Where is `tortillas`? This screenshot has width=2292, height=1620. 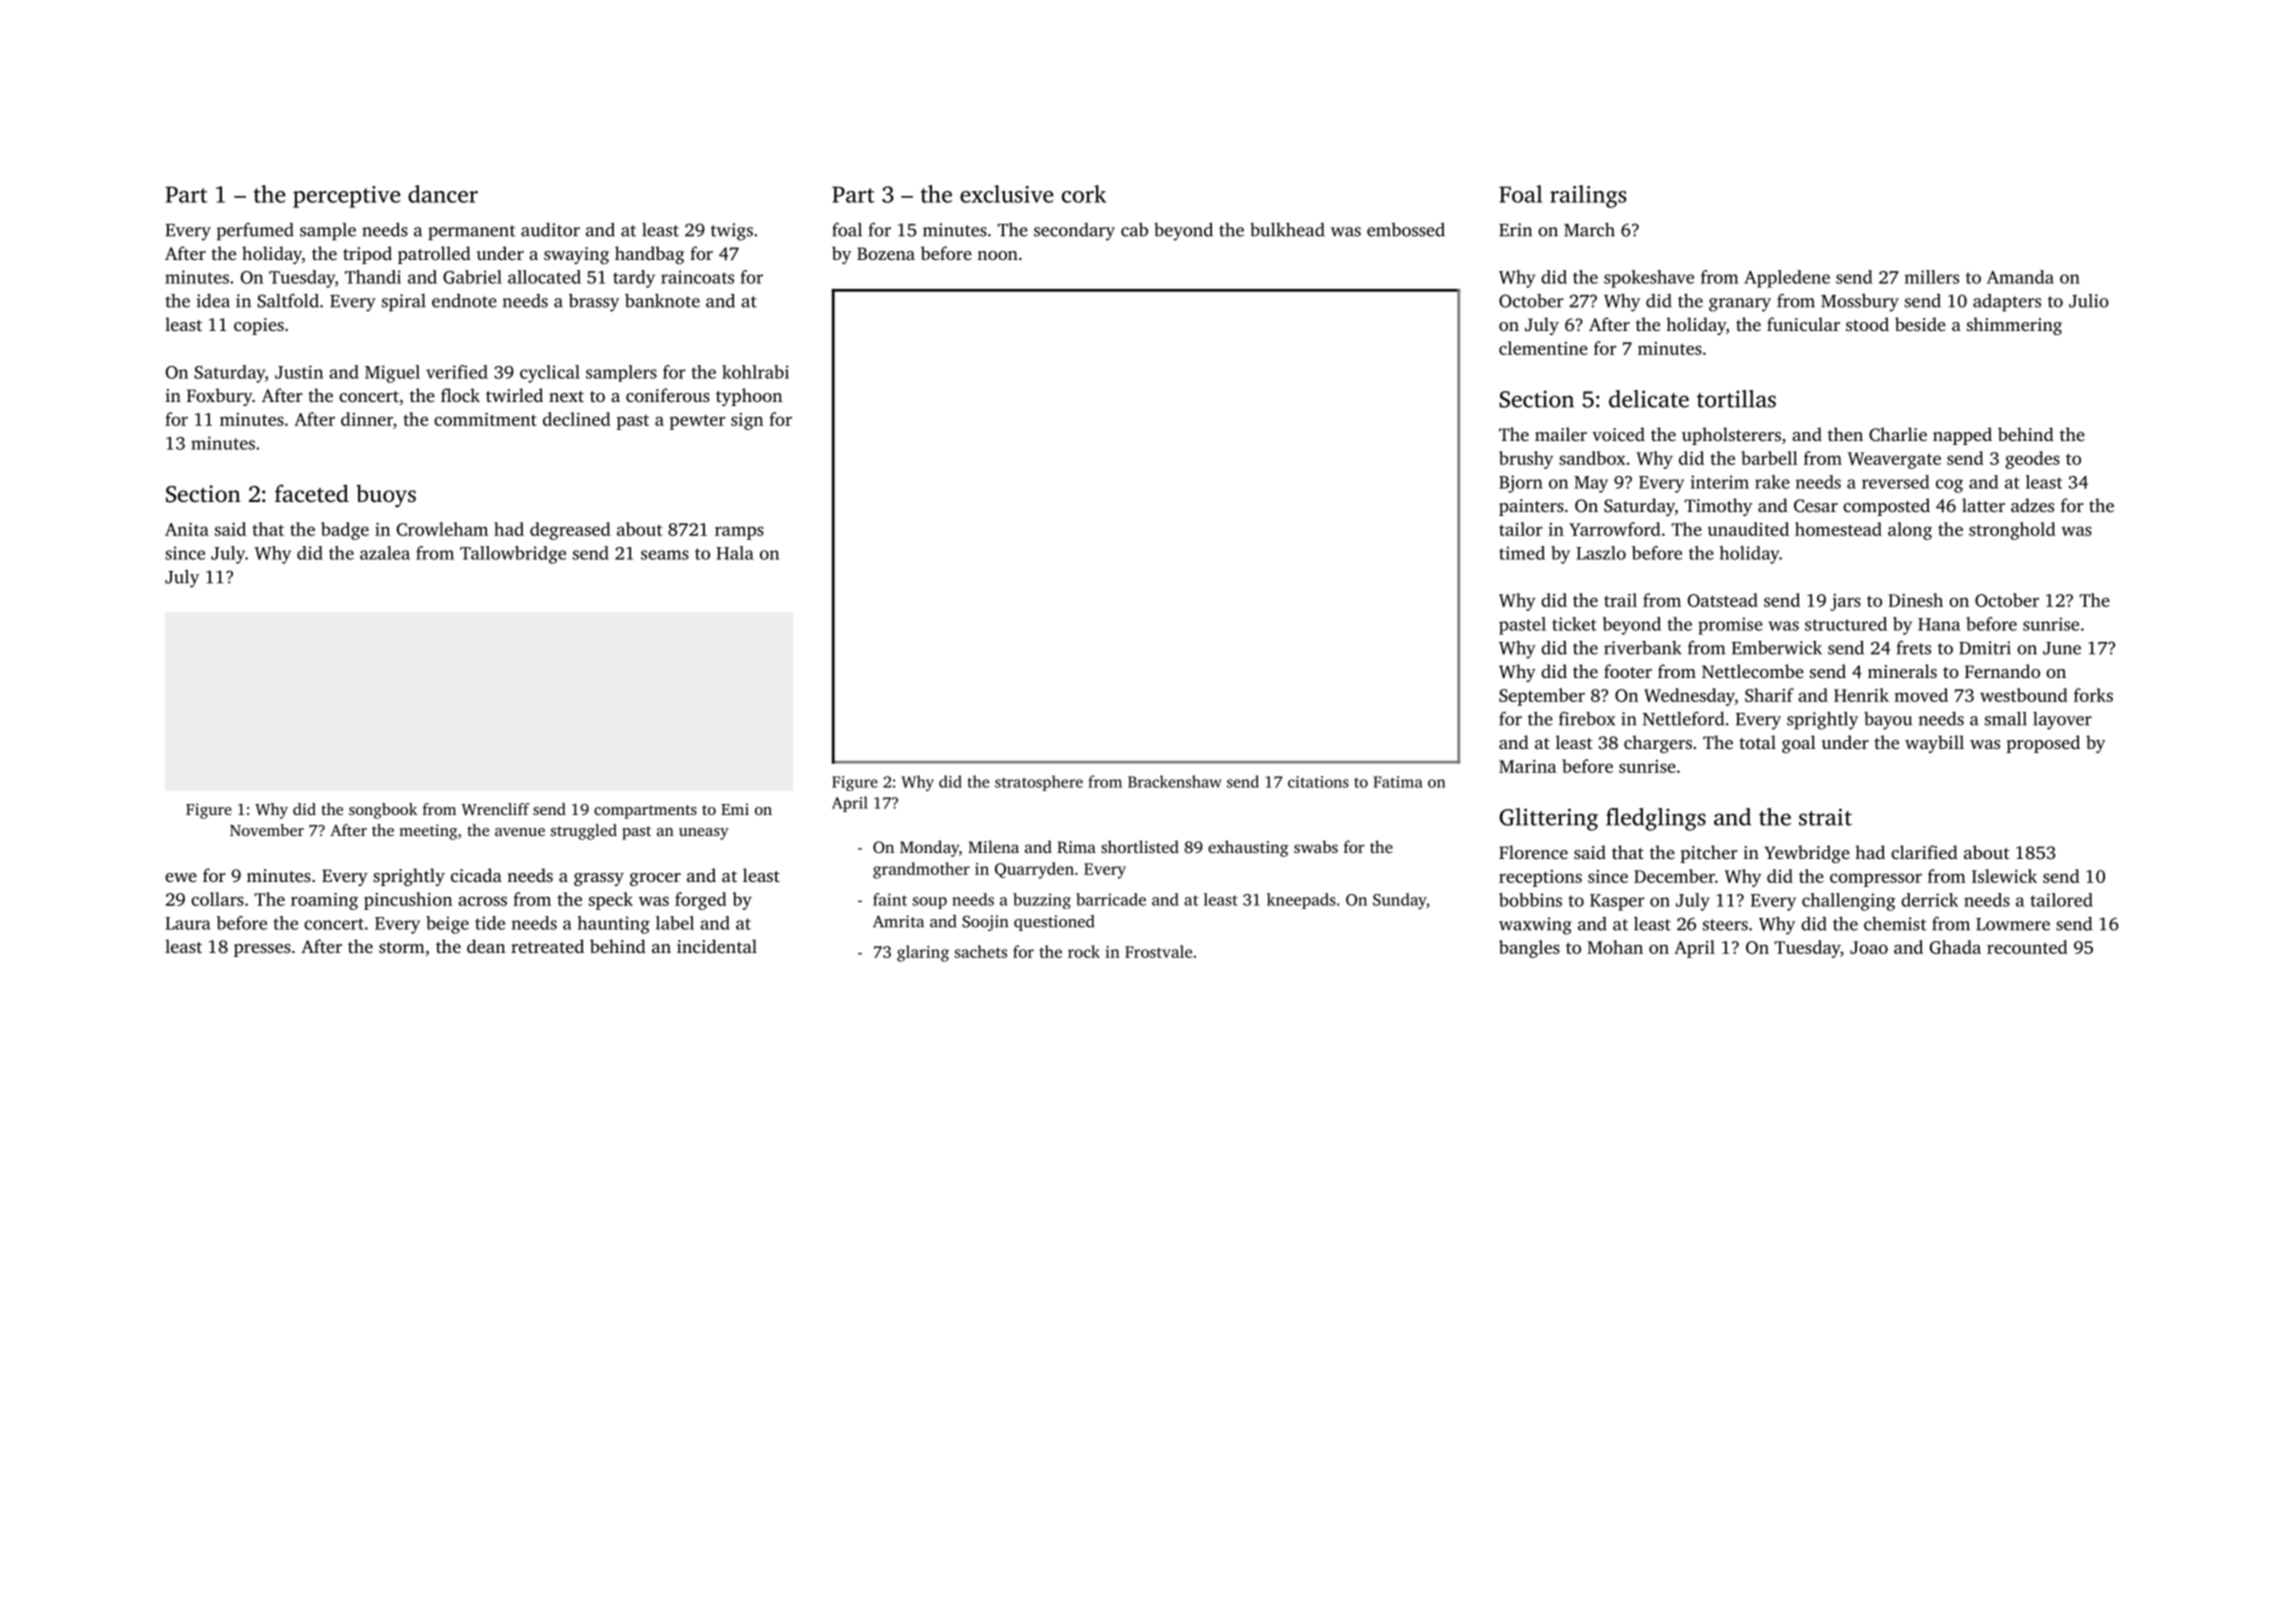
tortillas is located at coordinates (1736, 399).
